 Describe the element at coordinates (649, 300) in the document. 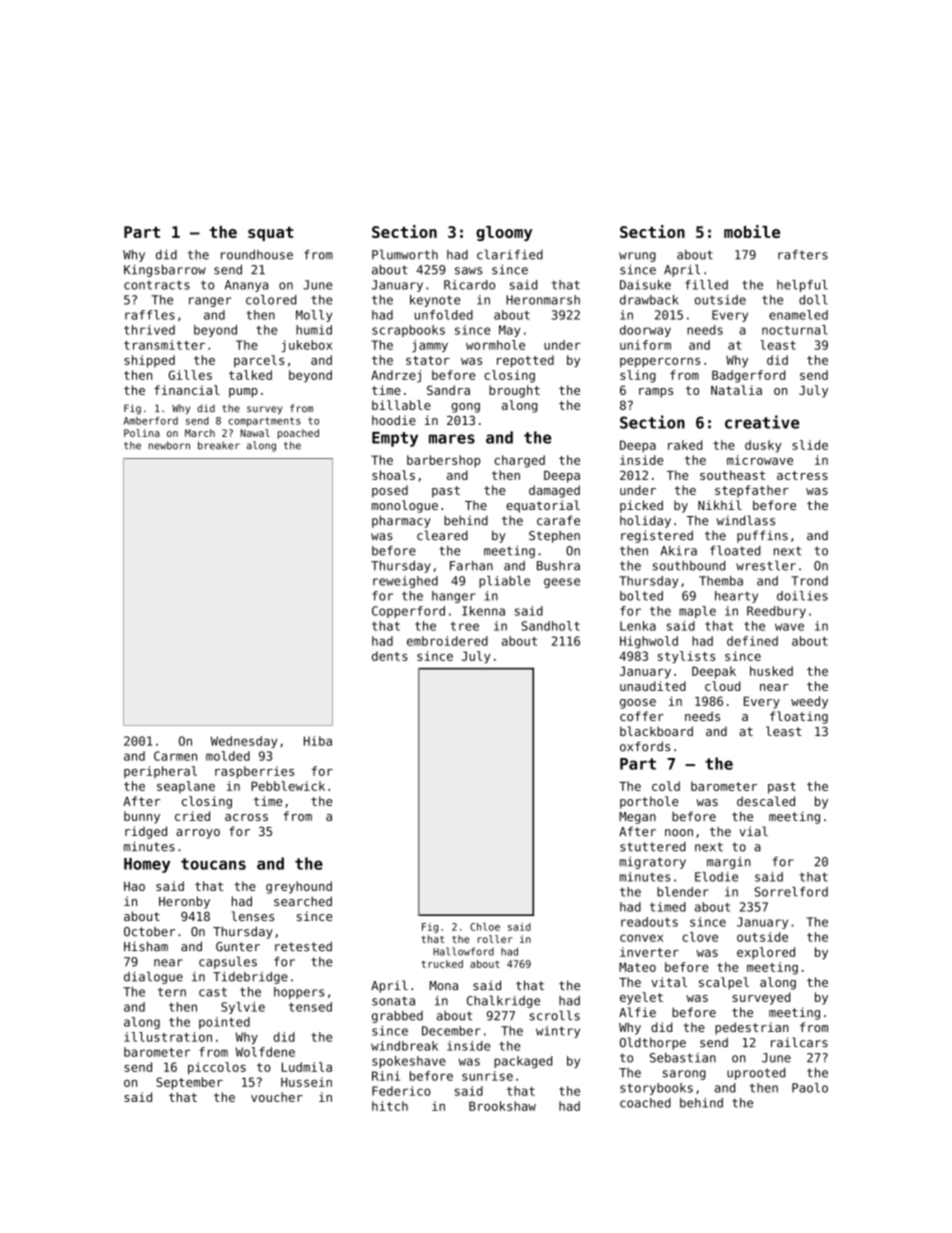

I see `drawback` at that location.
